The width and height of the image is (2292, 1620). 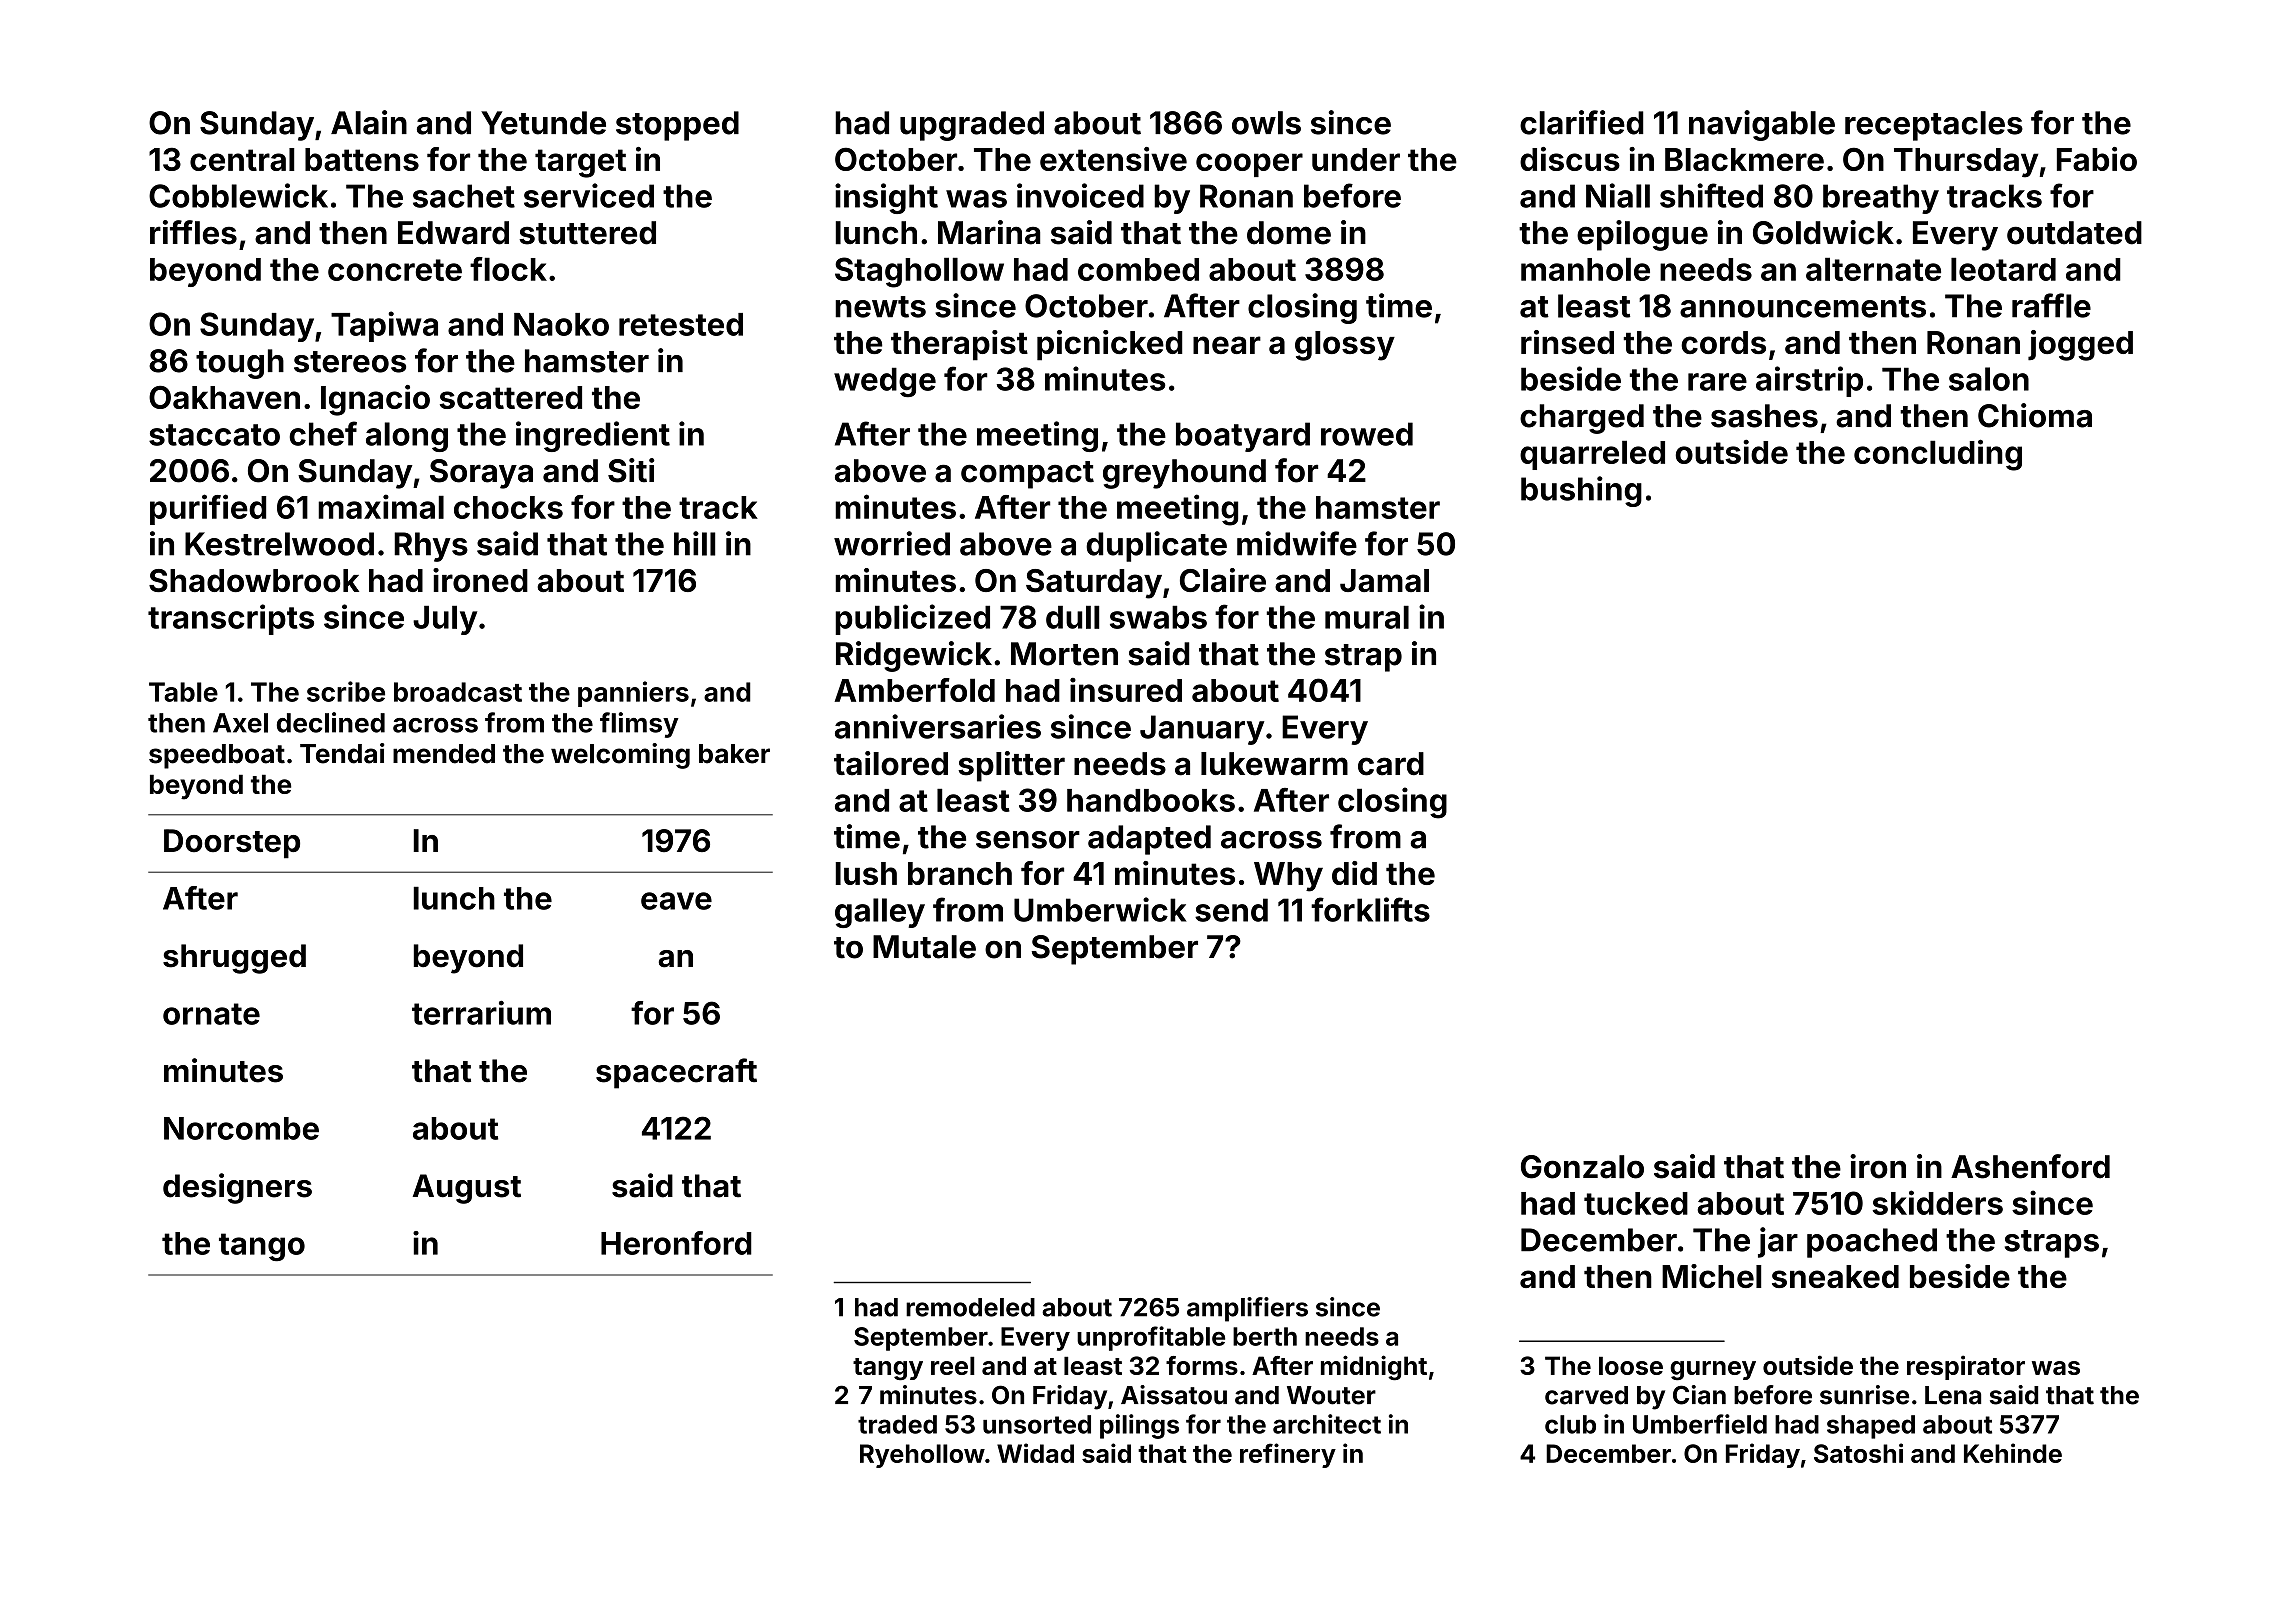 I want to click on July, so click(x=445, y=620).
